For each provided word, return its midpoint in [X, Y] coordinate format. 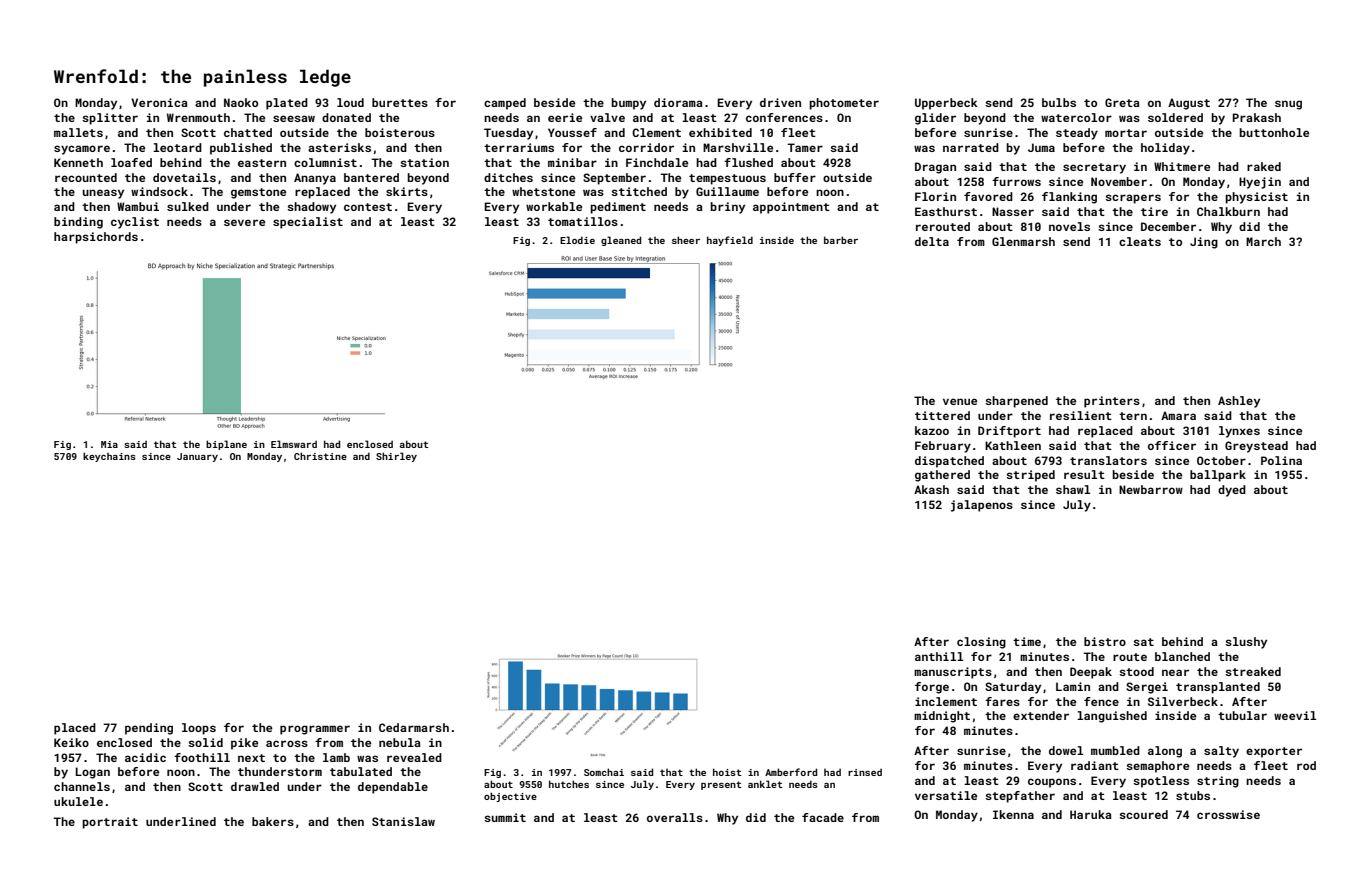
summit [505, 817]
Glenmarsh [1023, 241]
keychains [109, 457]
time [1027, 641]
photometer [844, 104]
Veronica [159, 102]
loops [199, 729]
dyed [1232, 491]
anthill [939, 656]
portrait [110, 823]
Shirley [396, 457]
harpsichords [96, 238]
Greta [1122, 102]
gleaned [621, 241]
